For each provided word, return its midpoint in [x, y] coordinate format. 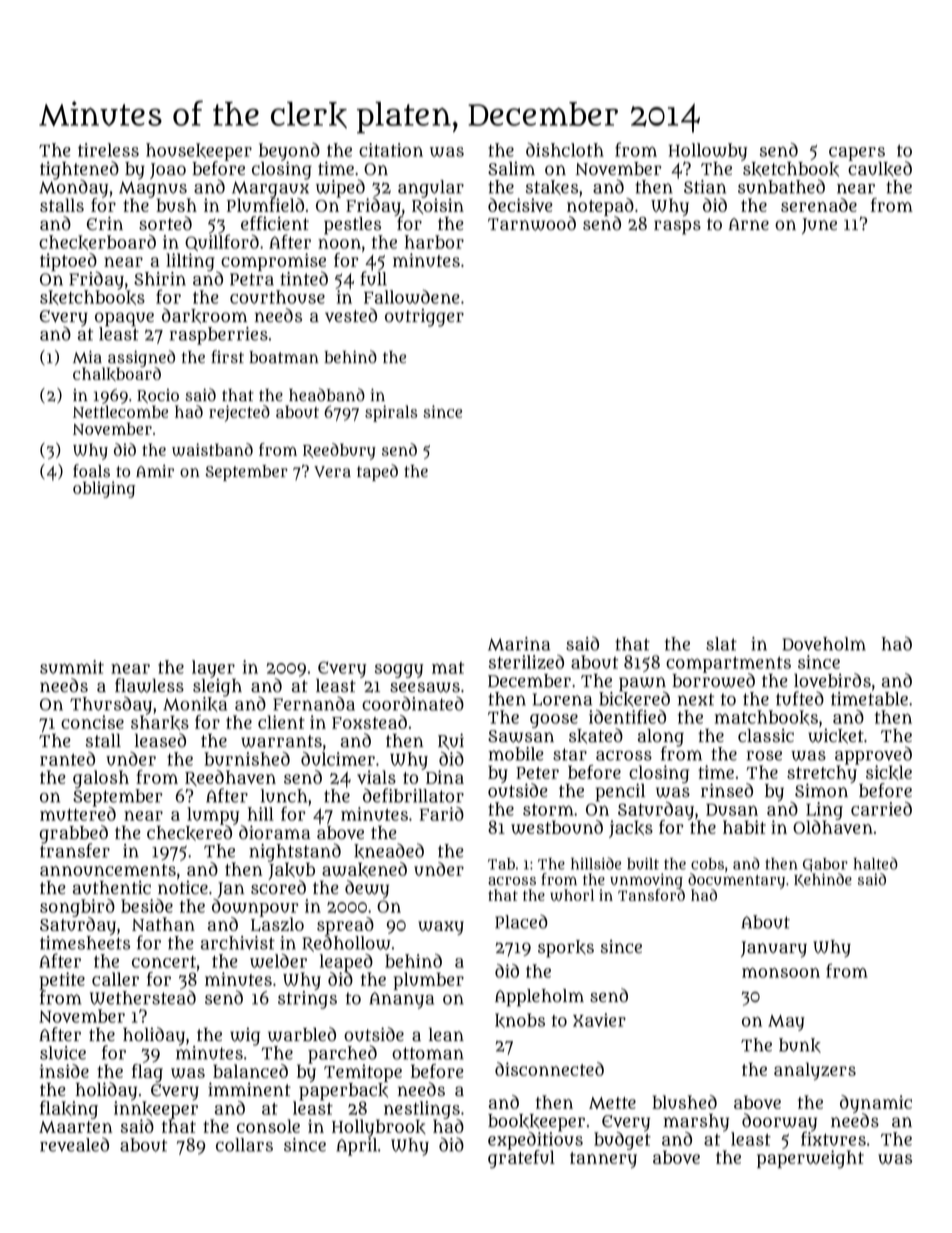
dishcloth [565, 150]
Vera [332, 472]
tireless [108, 150]
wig [245, 1037]
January [774, 949]
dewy [367, 889]
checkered [189, 833]
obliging [104, 489]
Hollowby [708, 152]
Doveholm [824, 644]
